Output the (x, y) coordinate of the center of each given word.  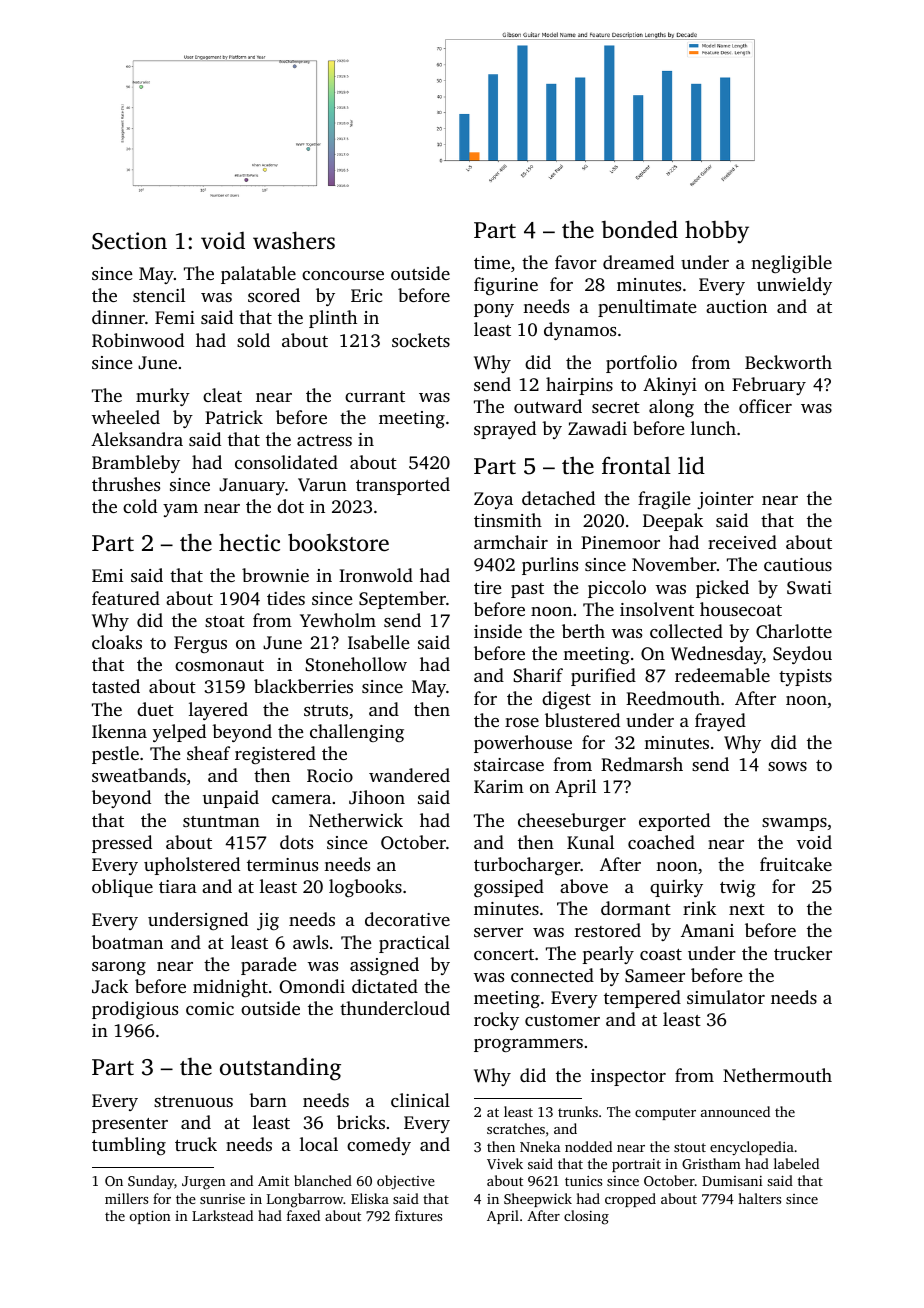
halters (759, 1198)
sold (253, 340)
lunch (713, 428)
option (150, 1217)
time (492, 262)
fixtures (418, 1215)
